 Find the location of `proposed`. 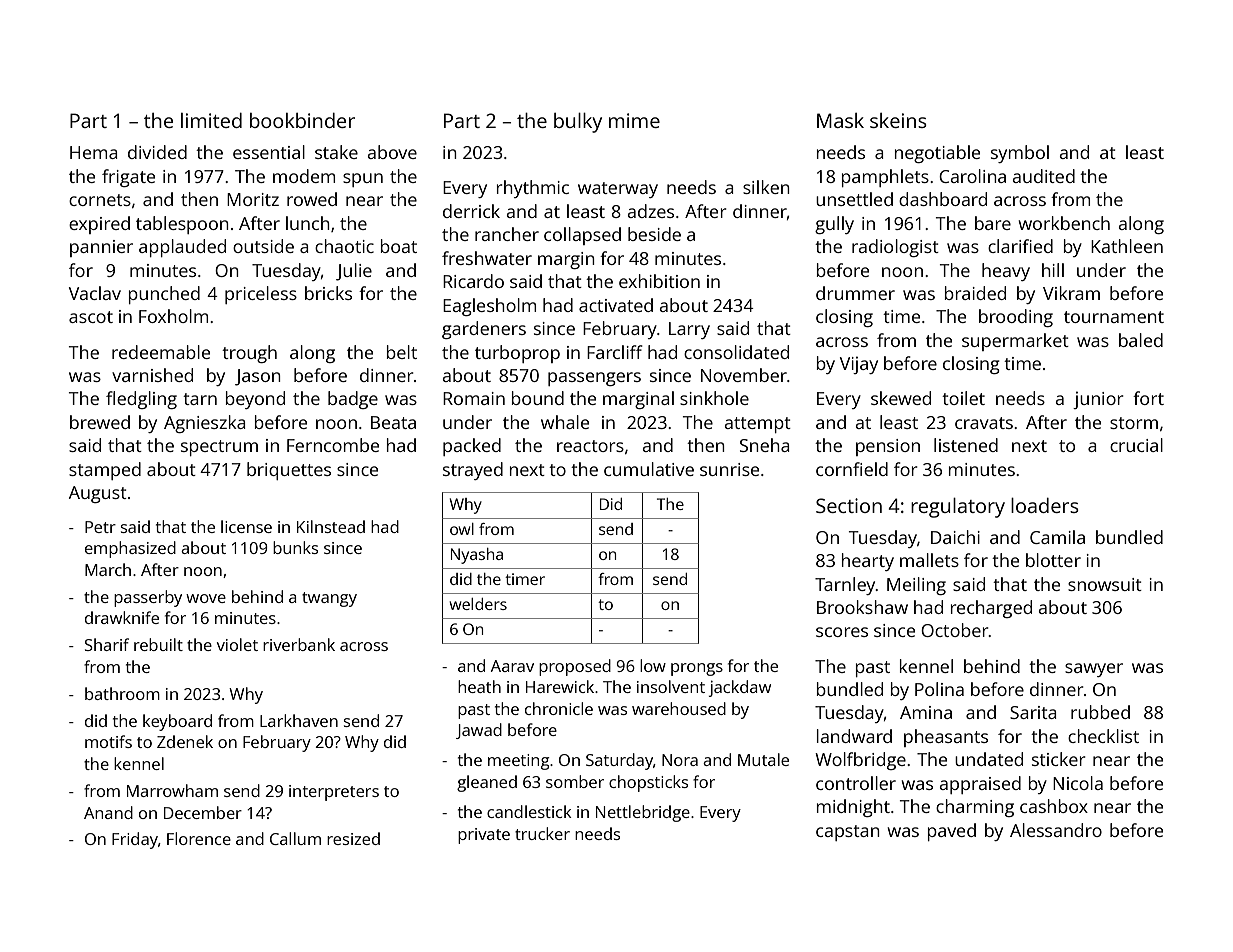

proposed is located at coordinates (575, 667).
